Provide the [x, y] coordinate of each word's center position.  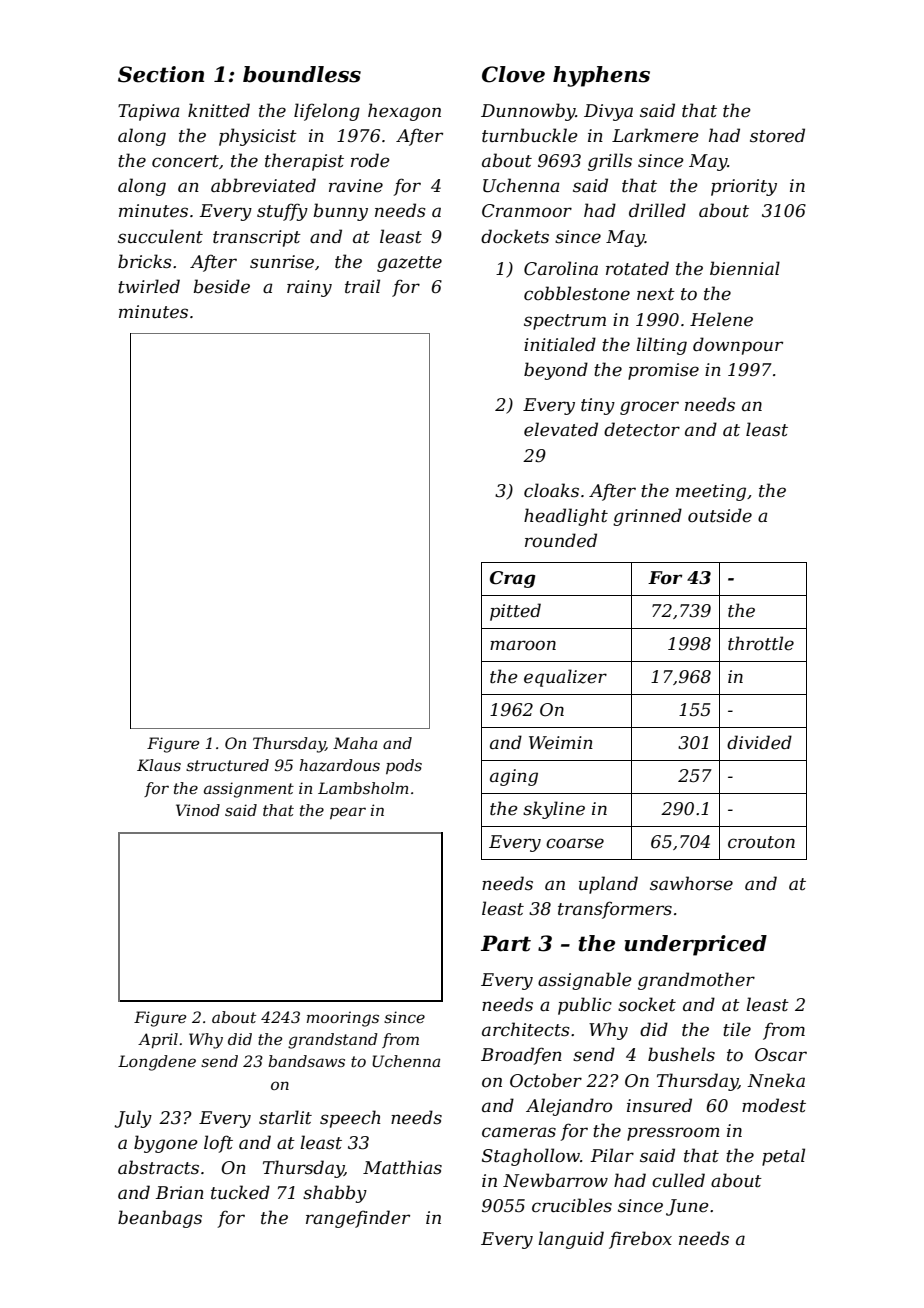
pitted [515, 612]
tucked [240, 1192]
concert [185, 161]
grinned [647, 517]
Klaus [159, 765]
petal [783, 1157]
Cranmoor [527, 211]
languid [571, 1240]
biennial [745, 268]
